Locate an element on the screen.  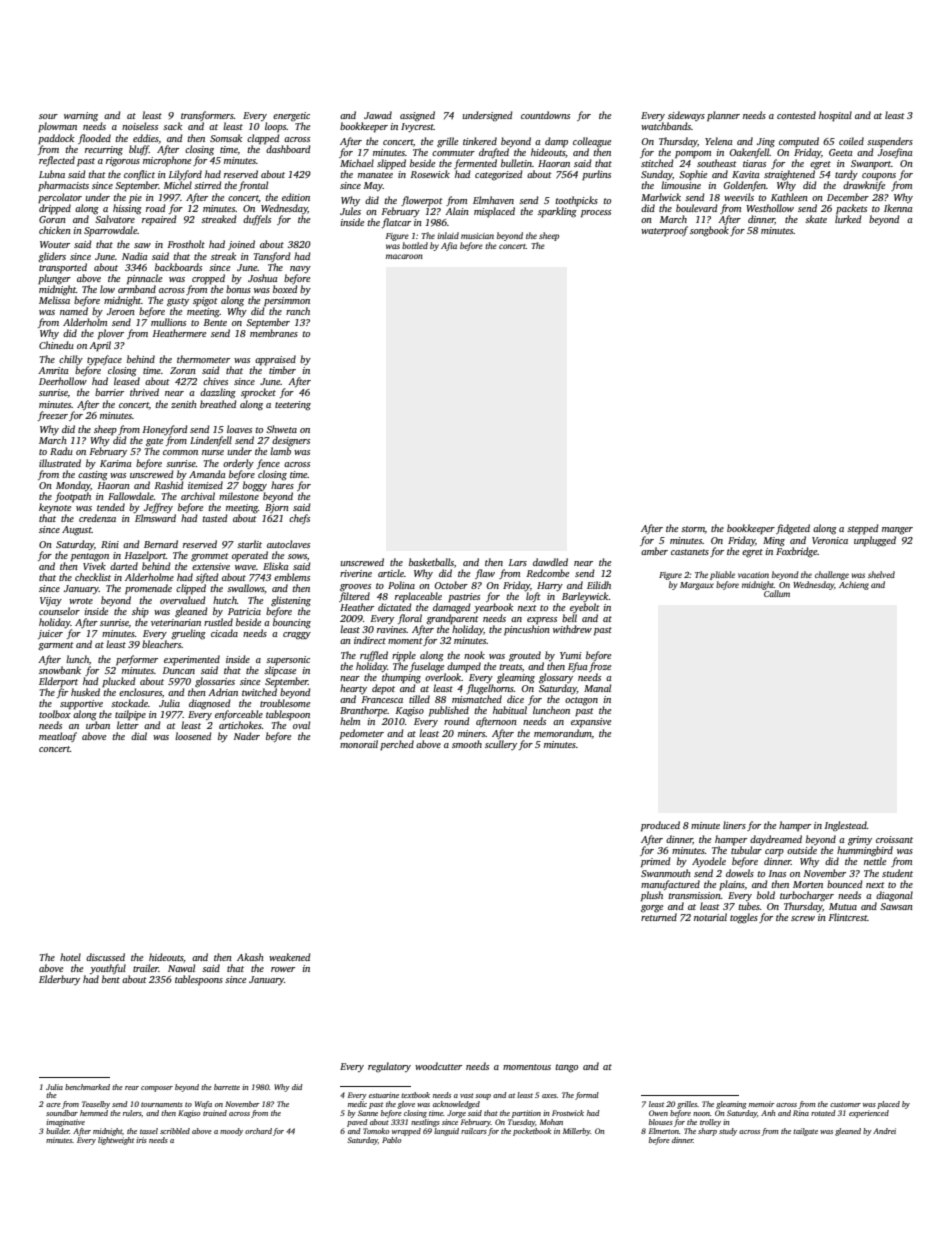
habitual is located at coordinates (510, 710).
